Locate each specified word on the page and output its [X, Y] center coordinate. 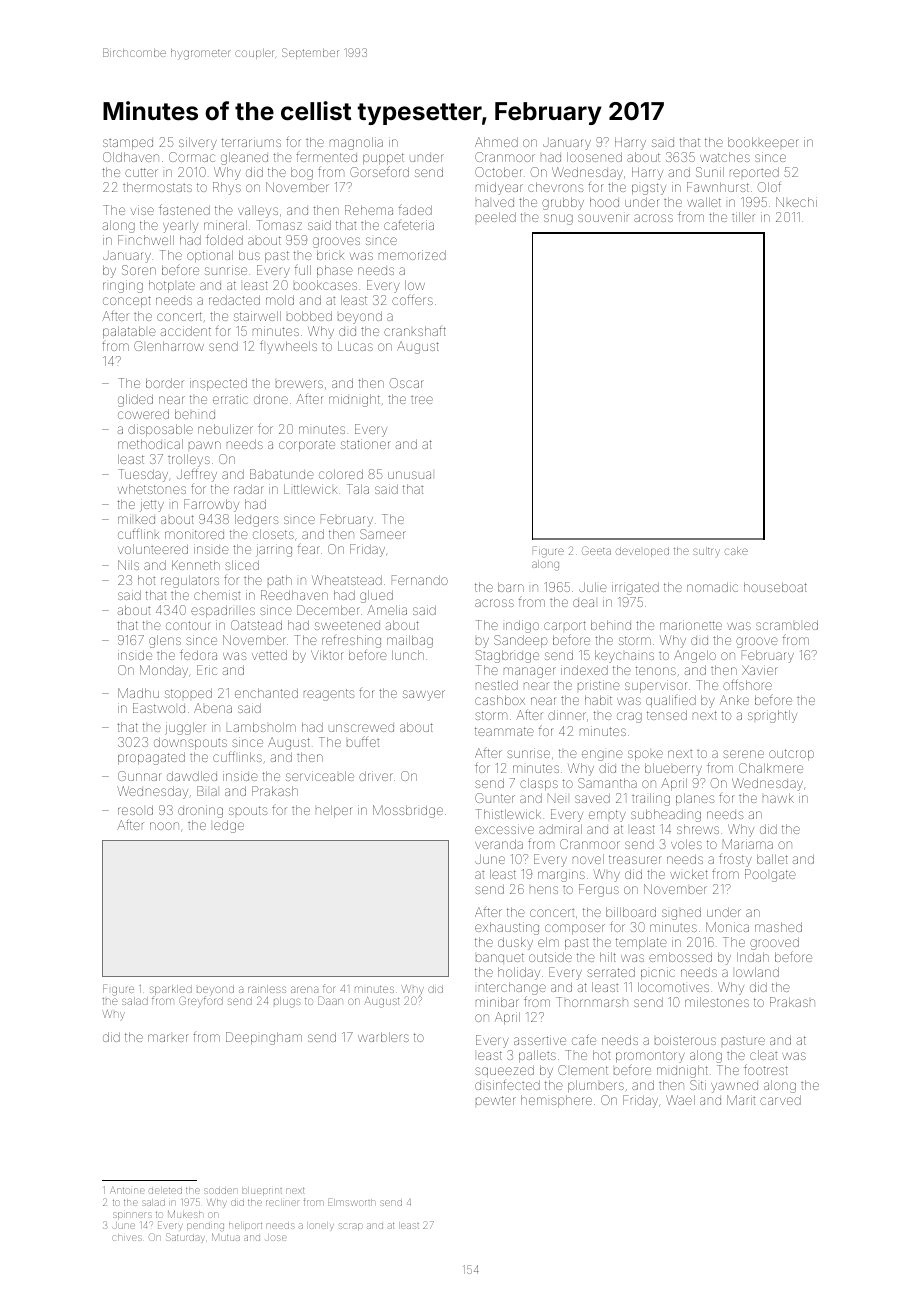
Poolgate [770, 875]
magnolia [356, 143]
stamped [128, 144]
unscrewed [361, 728]
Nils [128, 565]
